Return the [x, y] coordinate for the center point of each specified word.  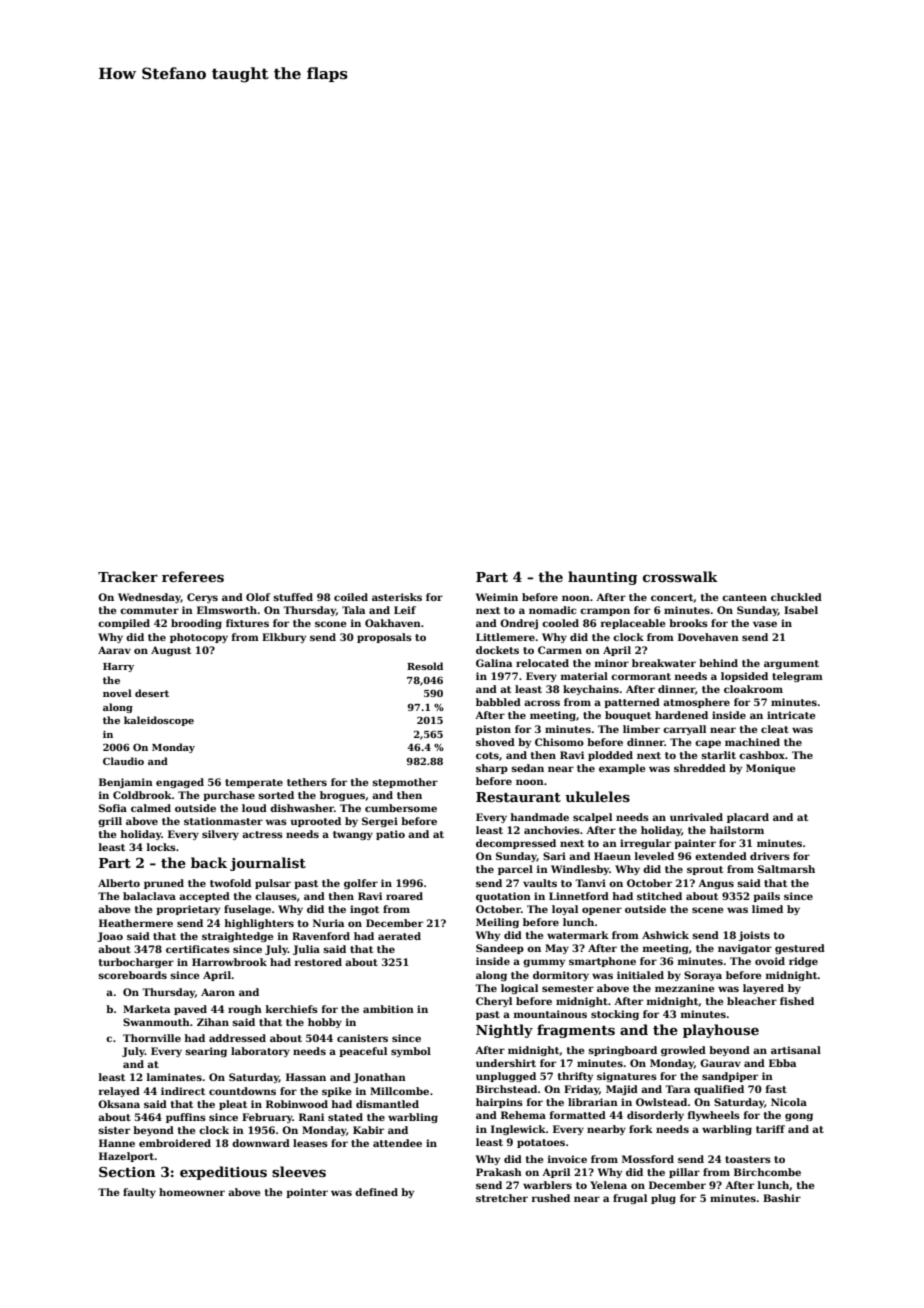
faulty [139, 1193]
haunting [602, 578]
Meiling [497, 923]
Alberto [119, 883]
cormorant [641, 676]
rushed [551, 1198]
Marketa [146, 1009]
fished [797, 1001]
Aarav [114, 650]
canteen [744, 597]
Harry [118, 667]
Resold [425, 666]
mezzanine [684, 988]
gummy [544, 963]
